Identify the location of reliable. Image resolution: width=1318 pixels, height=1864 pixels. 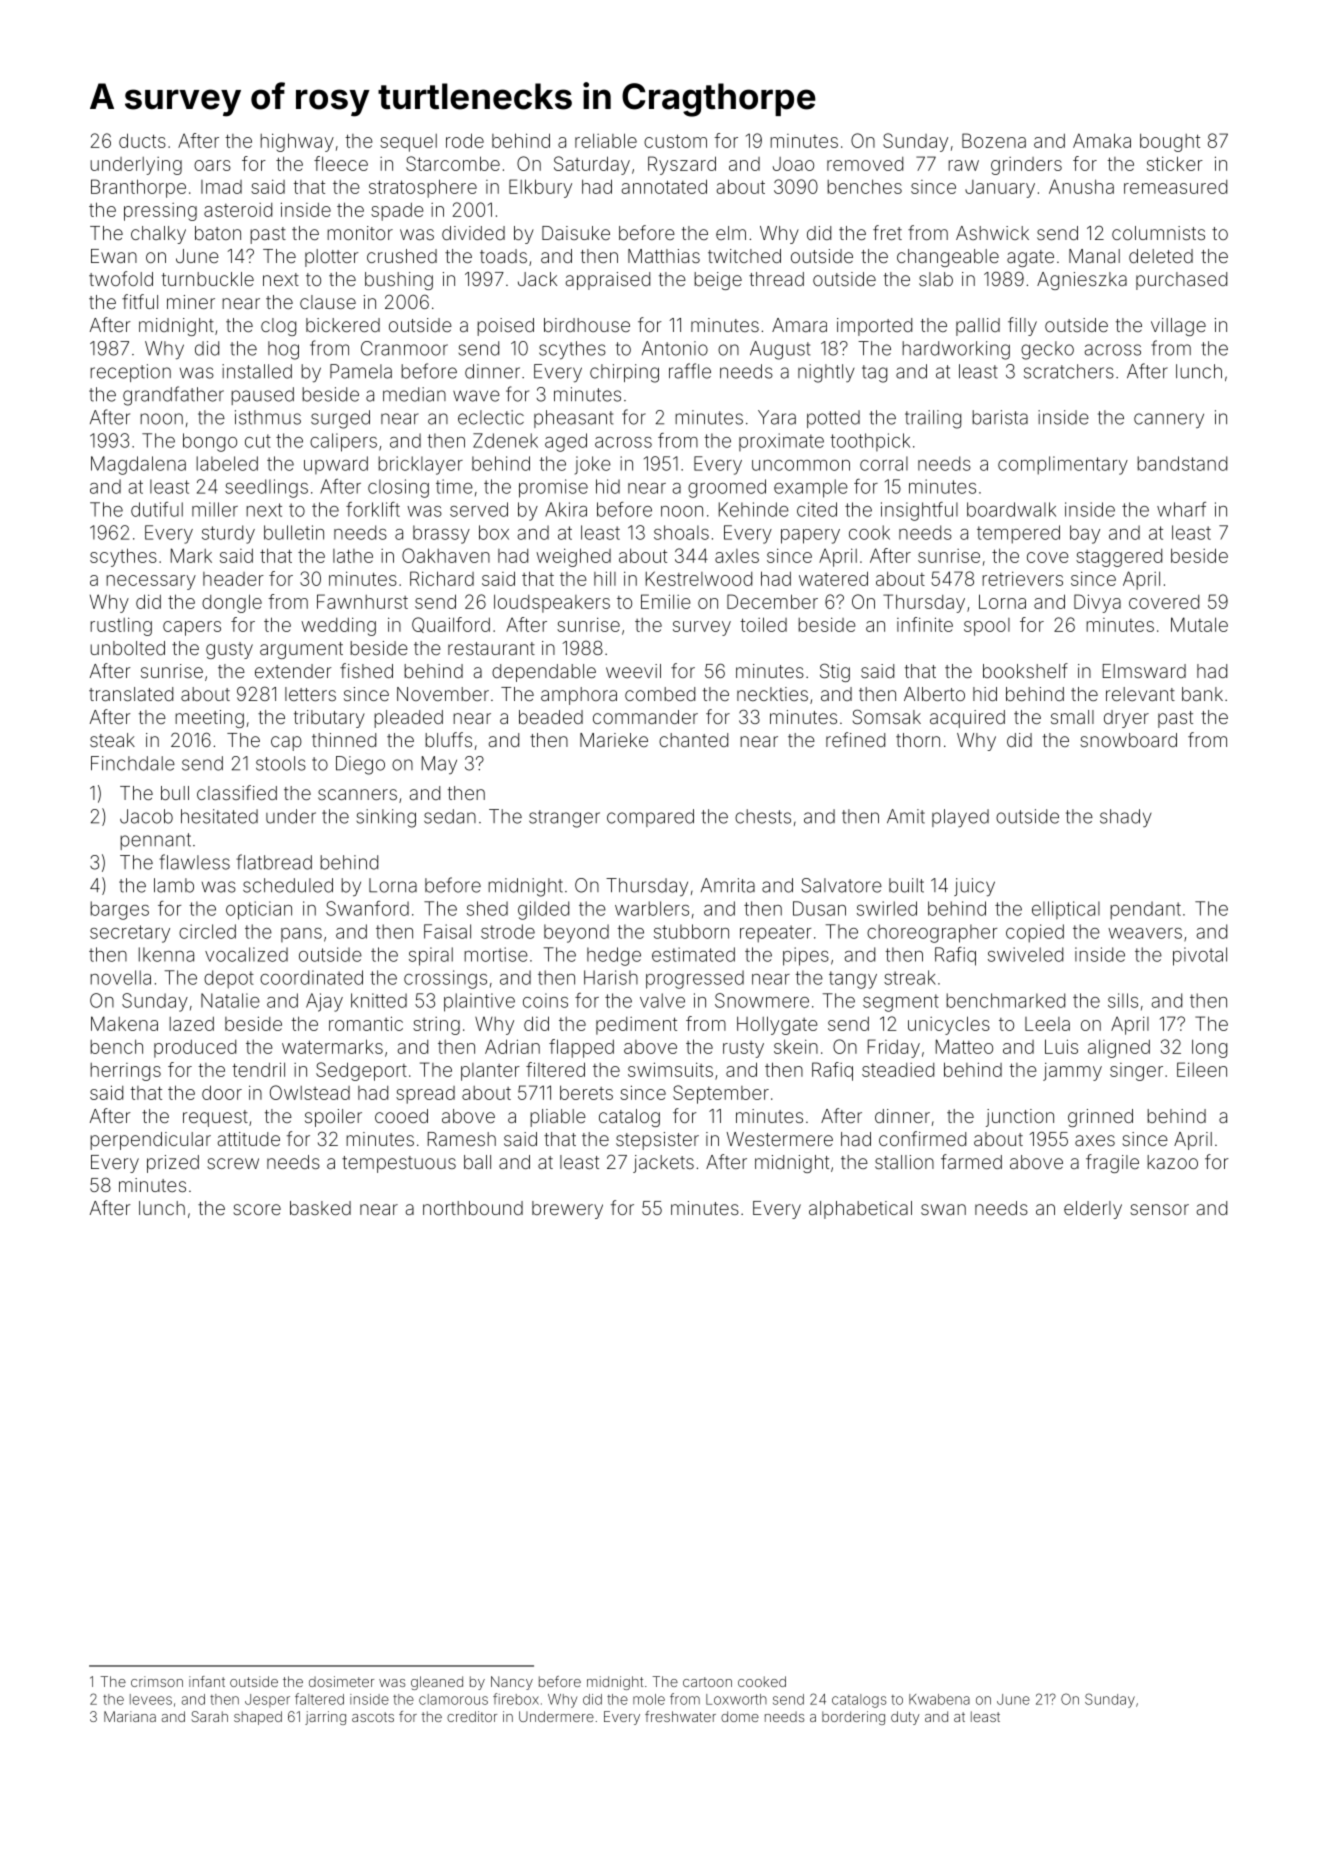
(606, 140).
